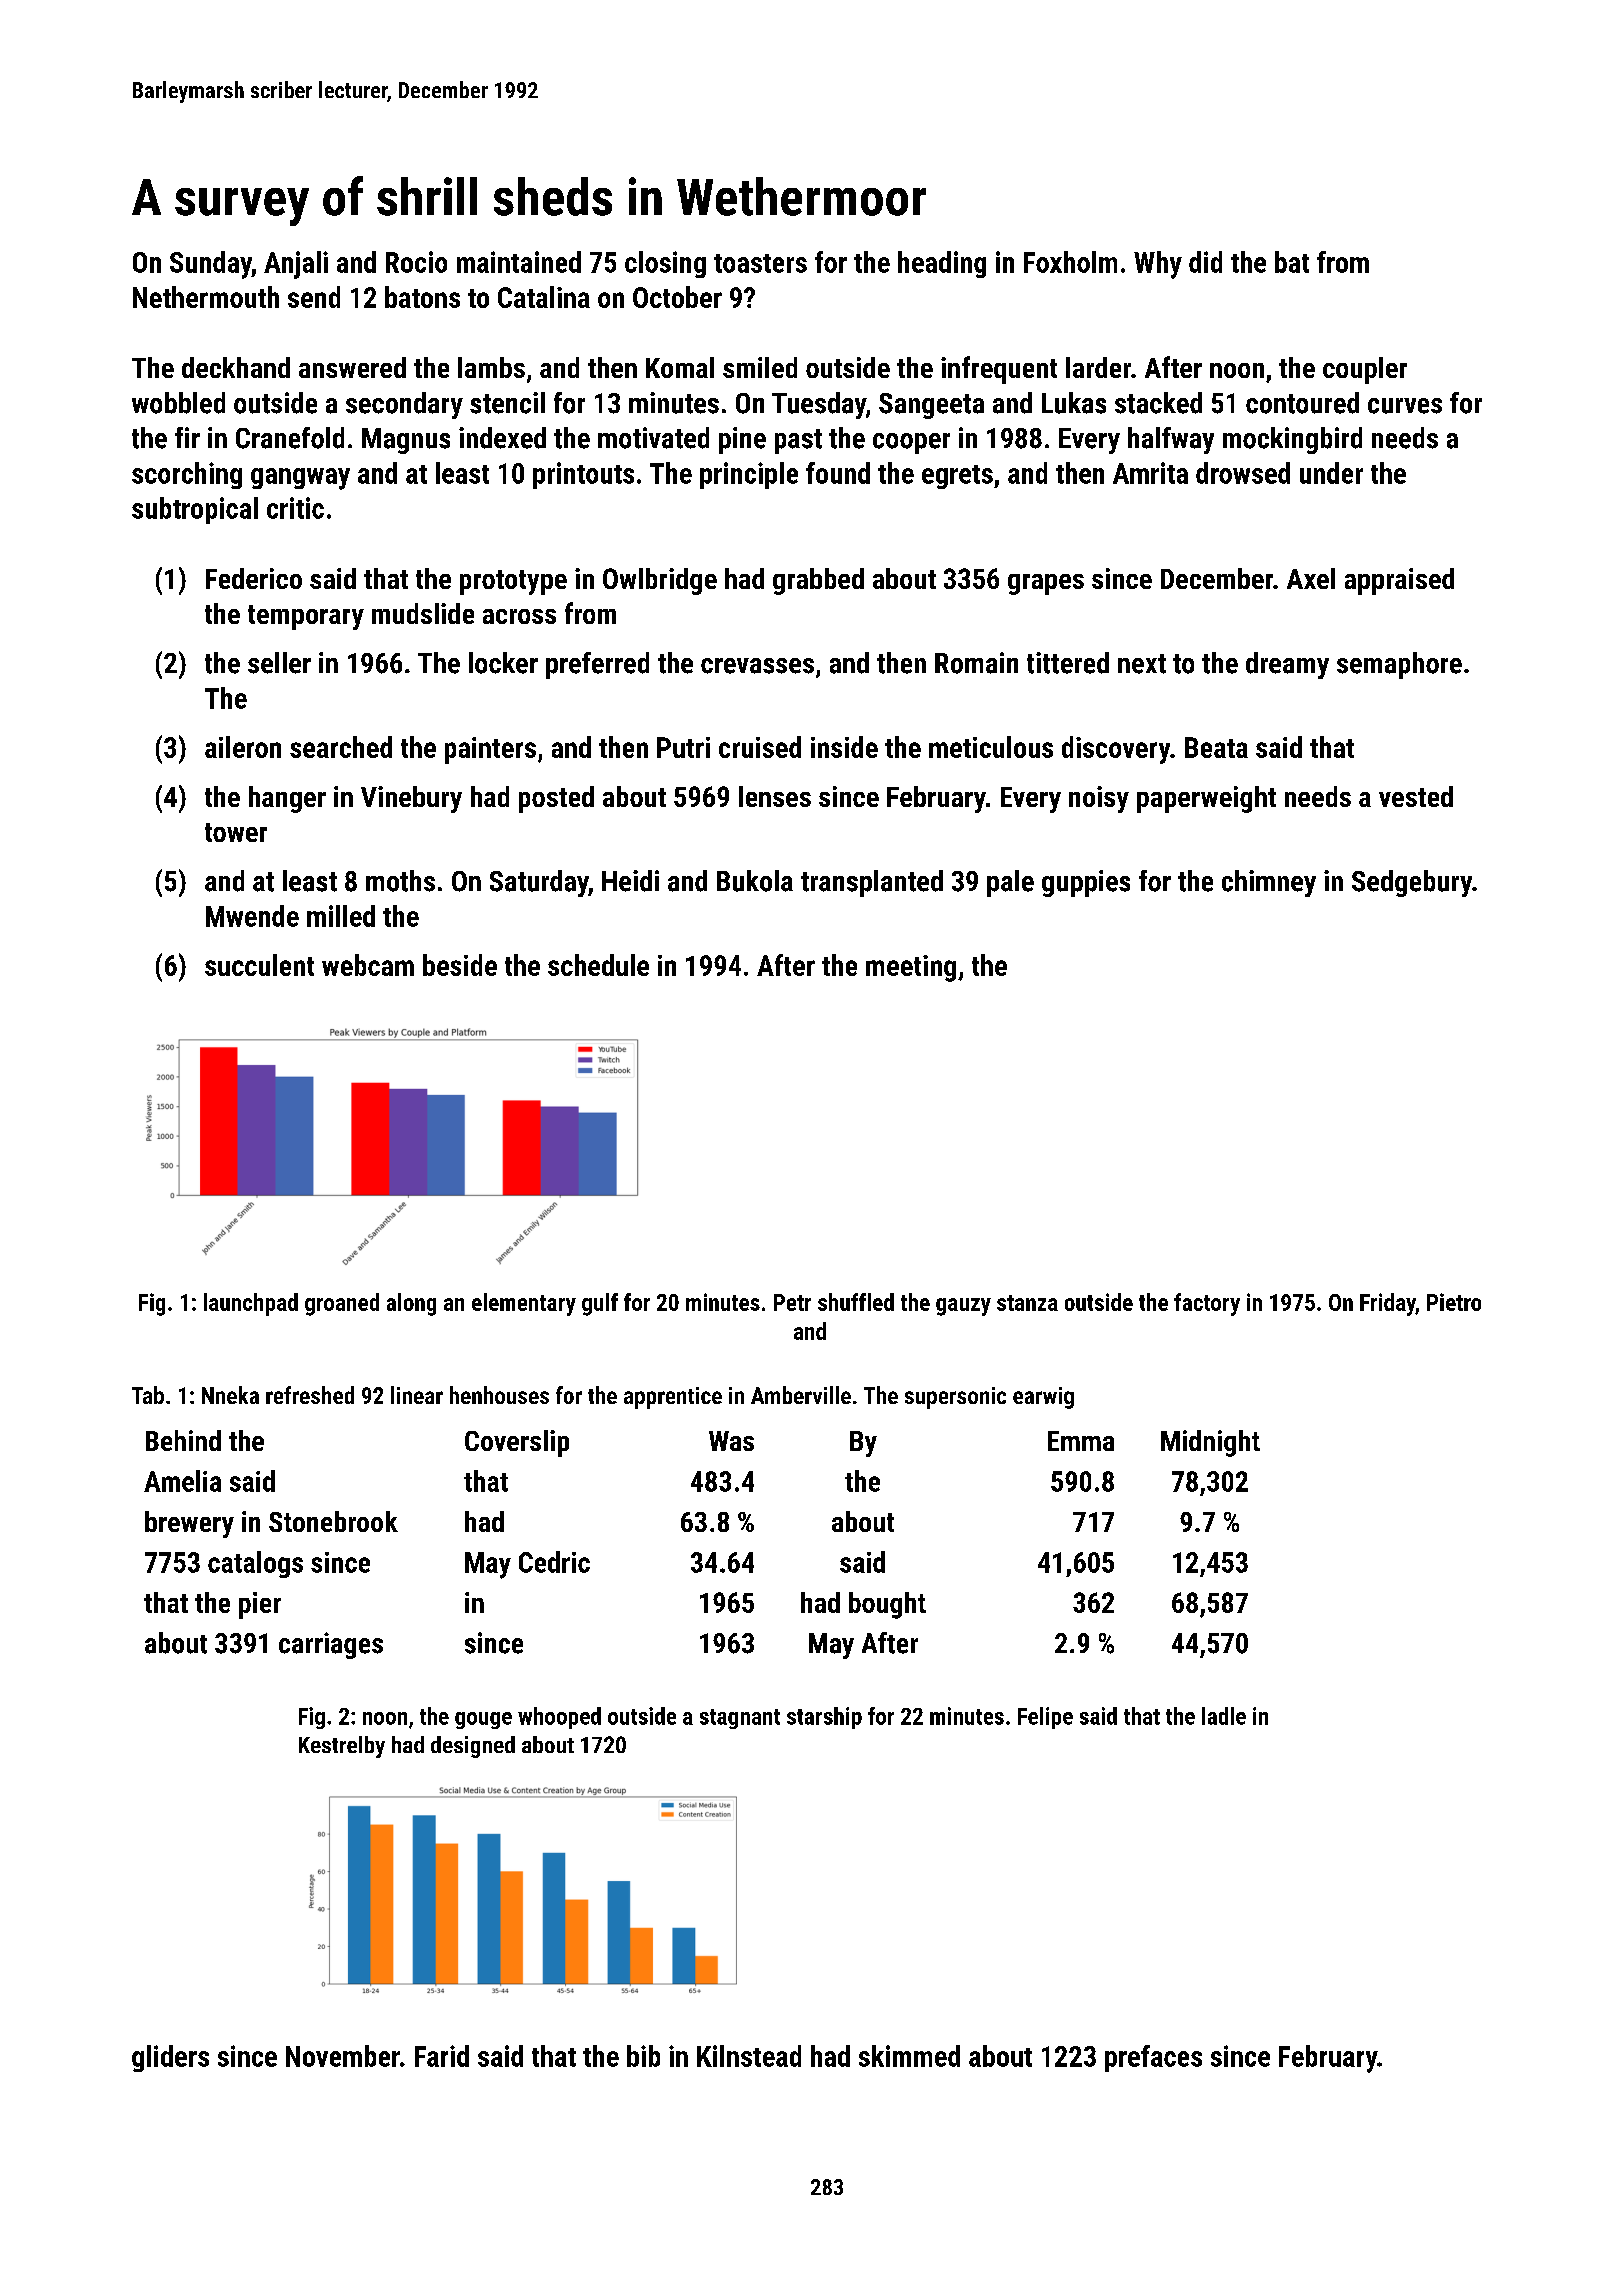 This image has width=1620, height=2292. I want to click on shuffled, so click(856, 1302).
